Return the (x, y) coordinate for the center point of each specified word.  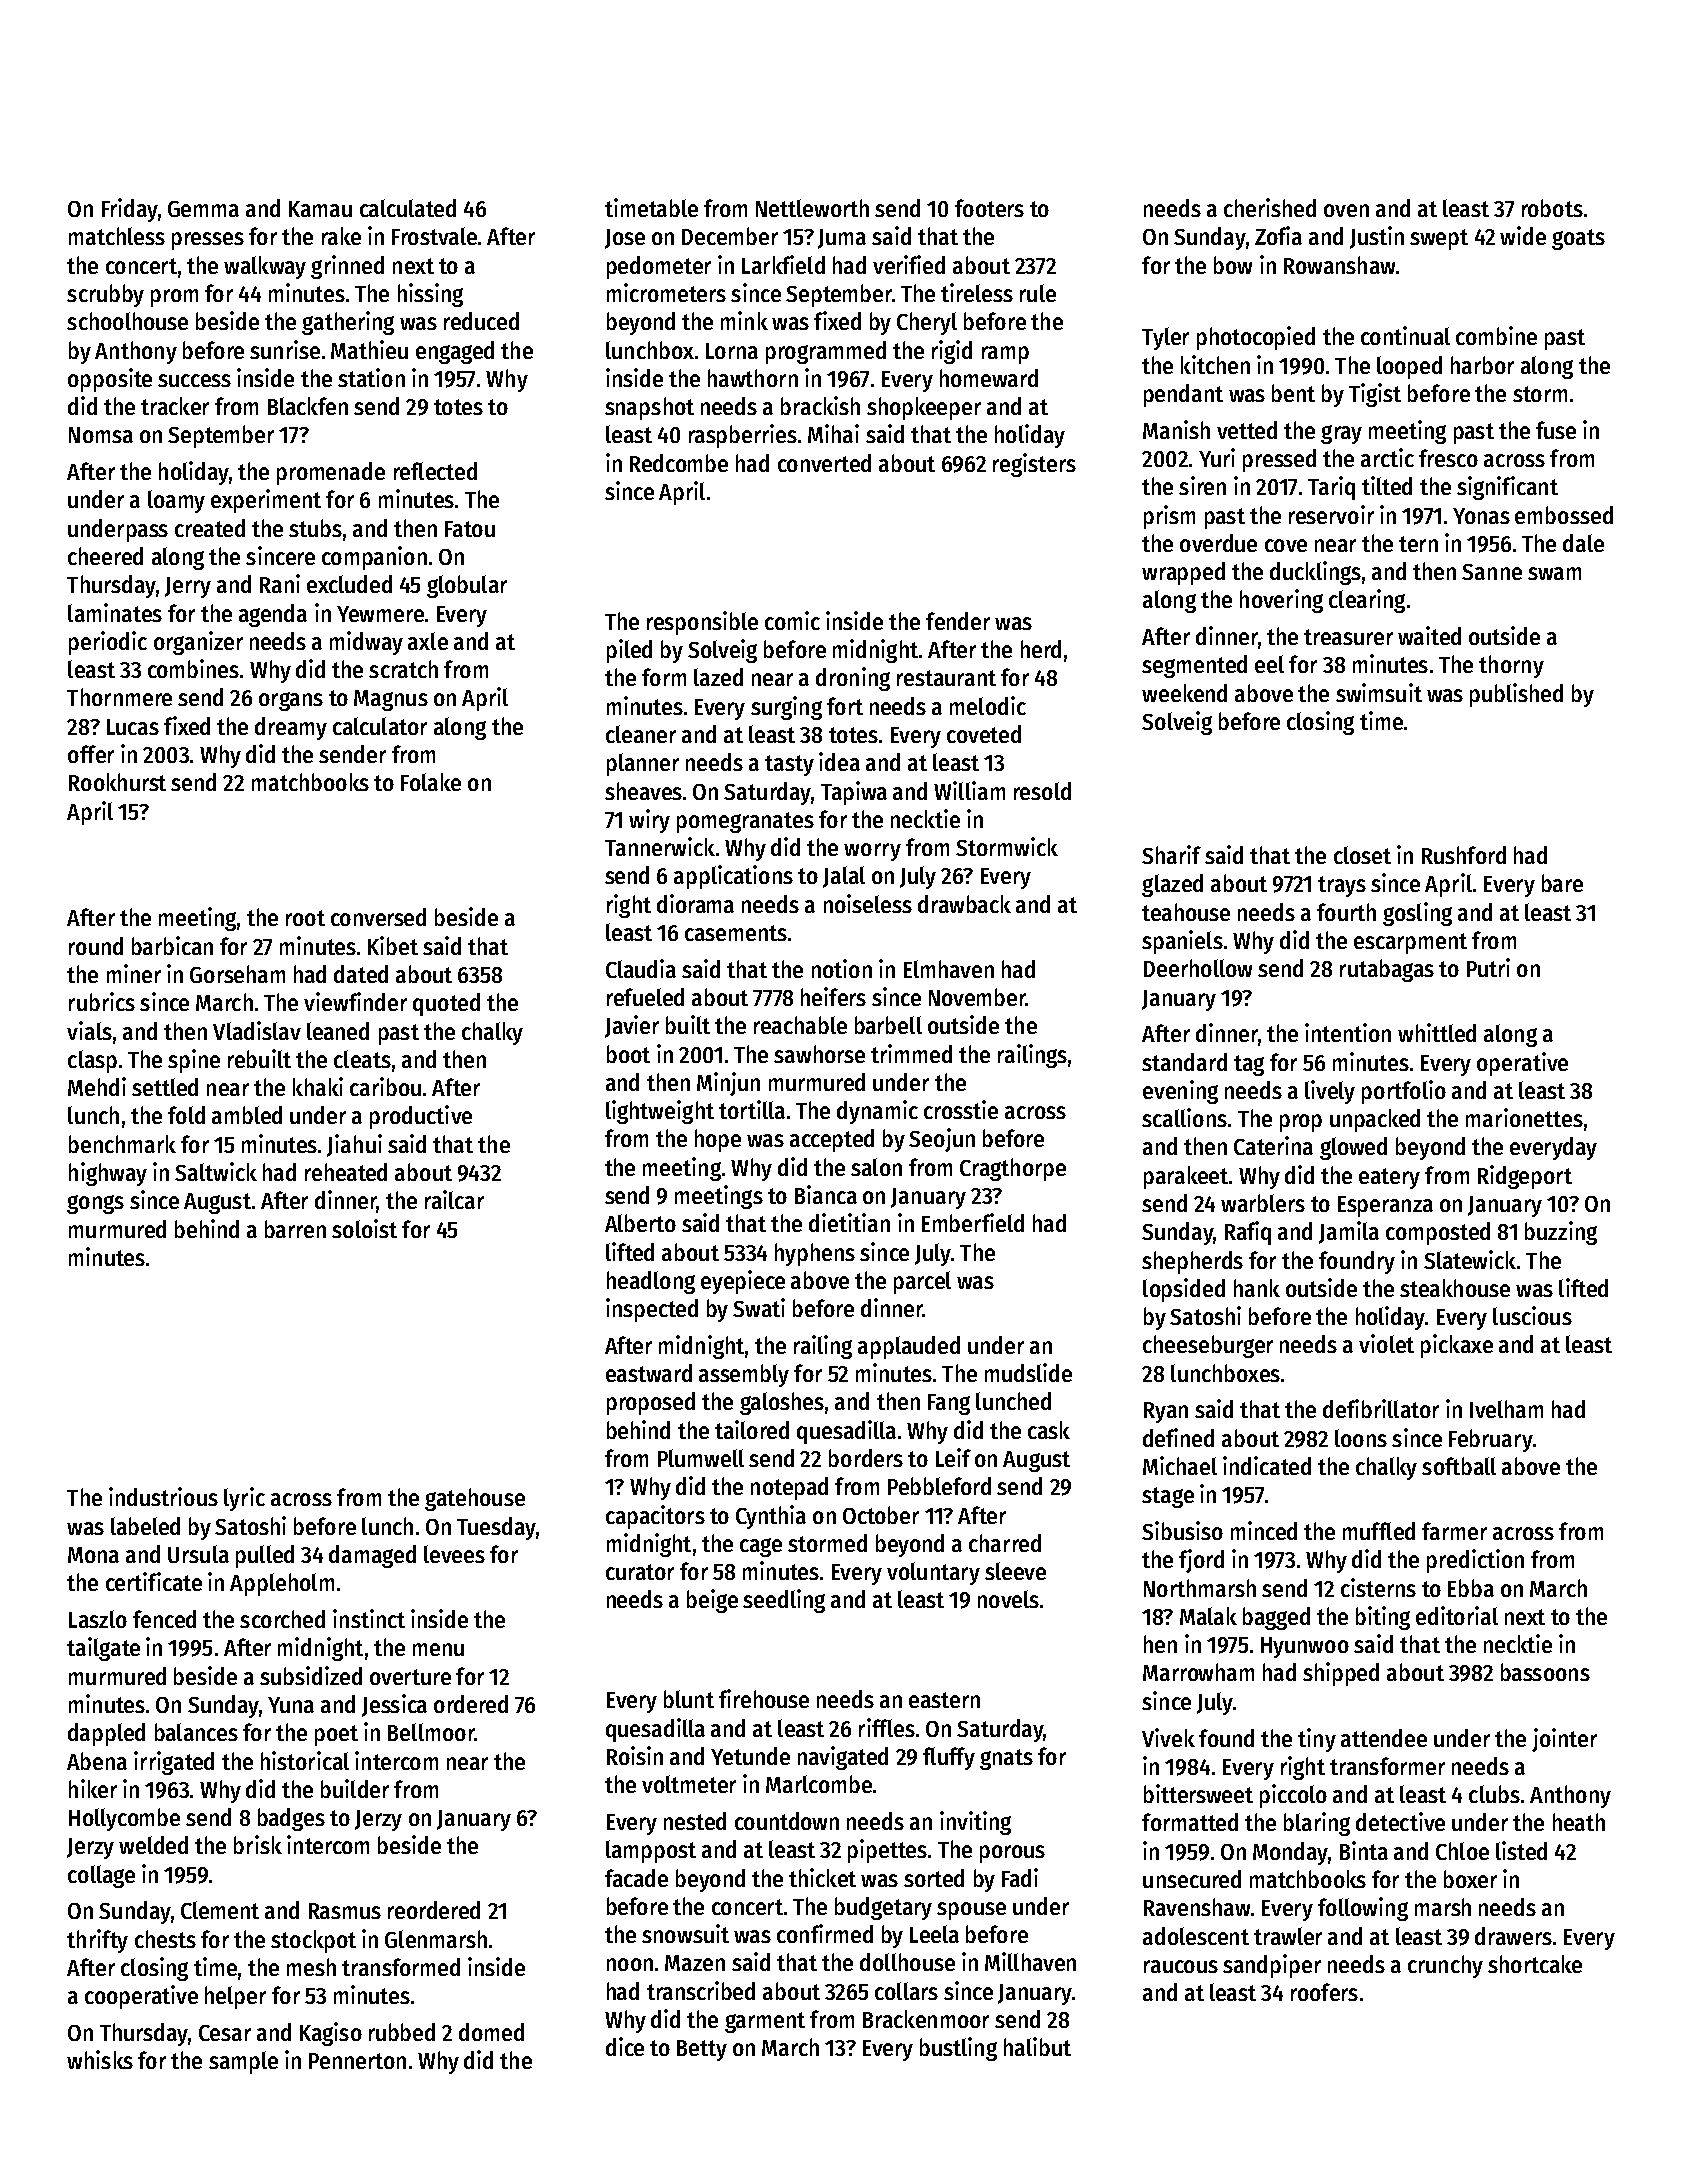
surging (786, 708)
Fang (949, 1404)
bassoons (1545, 1672)
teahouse (1186, 912)
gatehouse (475, 1499)
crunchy (1445, 1966)
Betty (702, 2050)
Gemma (203, 209)
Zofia (1278, 235)
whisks (100, 2059)
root (305, 918)
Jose (625, 239)
